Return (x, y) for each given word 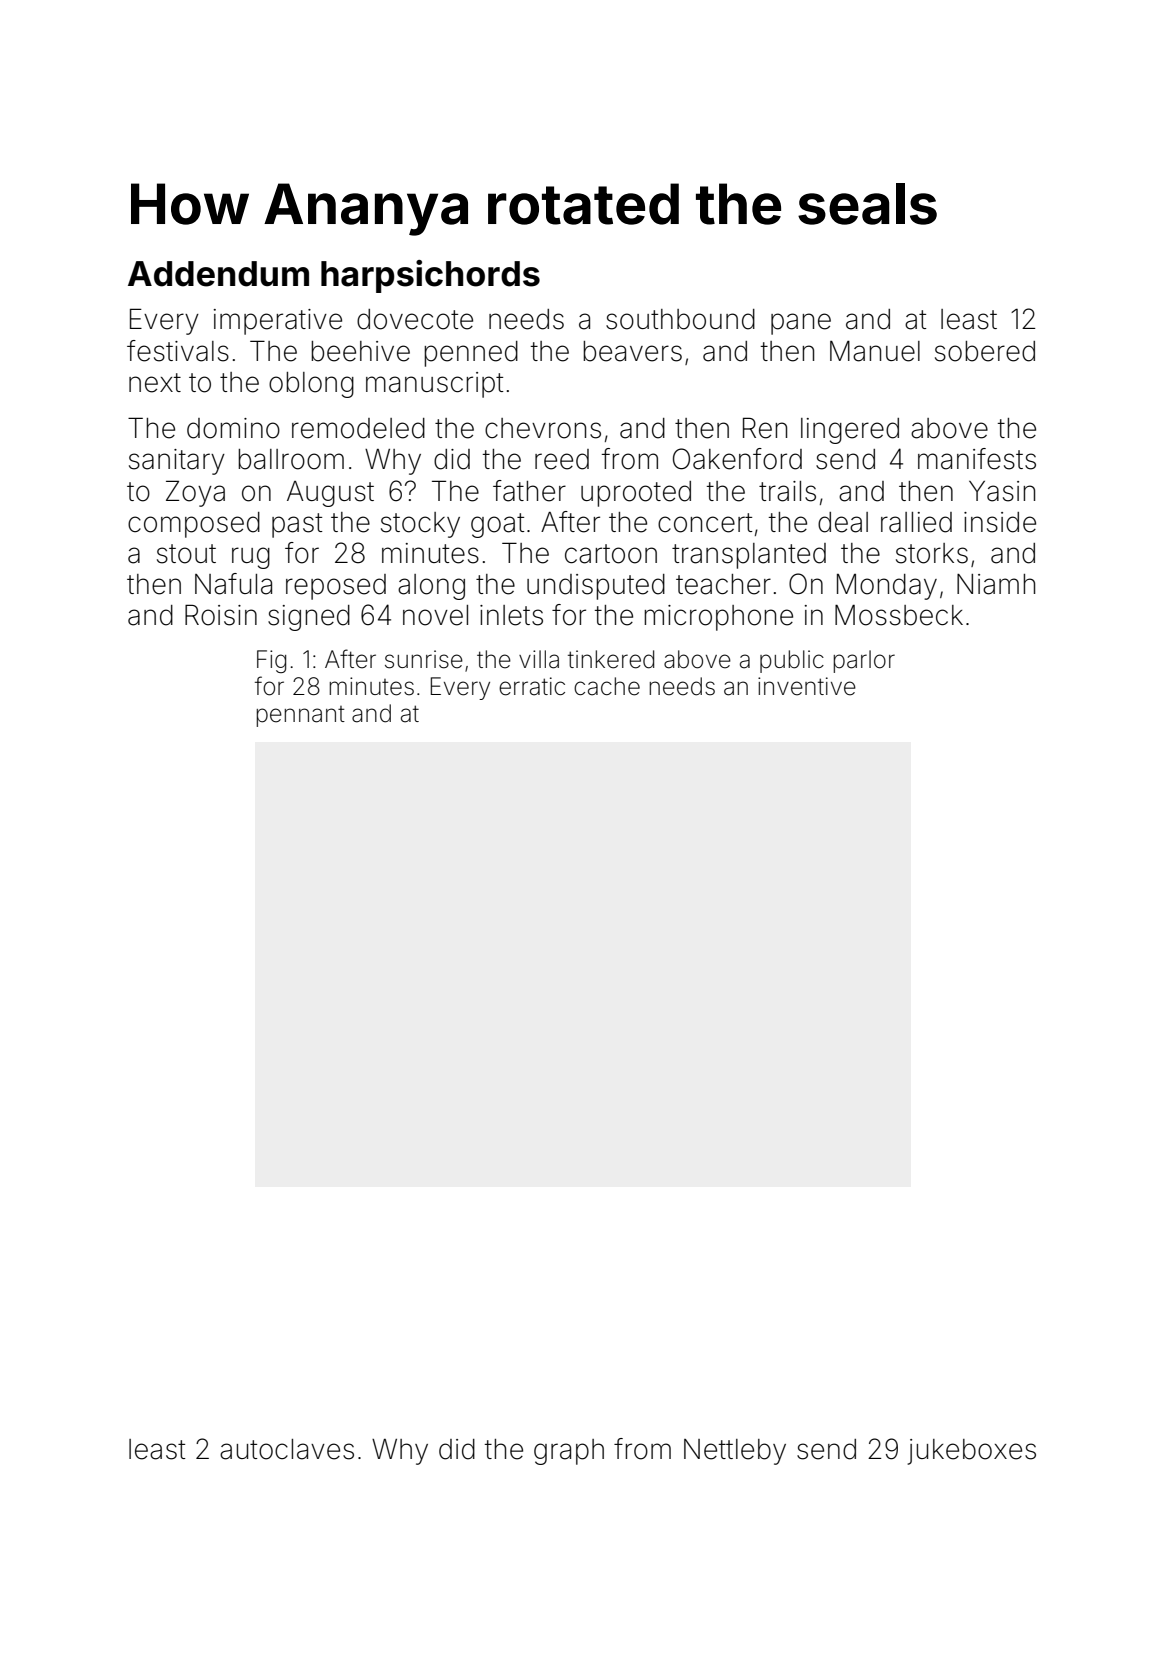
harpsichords (430, 276)
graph (569, 1452)
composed (194, 525)
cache (607, 686)
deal (843, 522)
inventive (807, 686)
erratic (532, 686)
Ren (765, 428)
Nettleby (735, 1452)
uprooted (636, 494)
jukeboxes (971, 1452)
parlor (864, 661)
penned (471, 354)
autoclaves (287, 1449)
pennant (301, 716)
